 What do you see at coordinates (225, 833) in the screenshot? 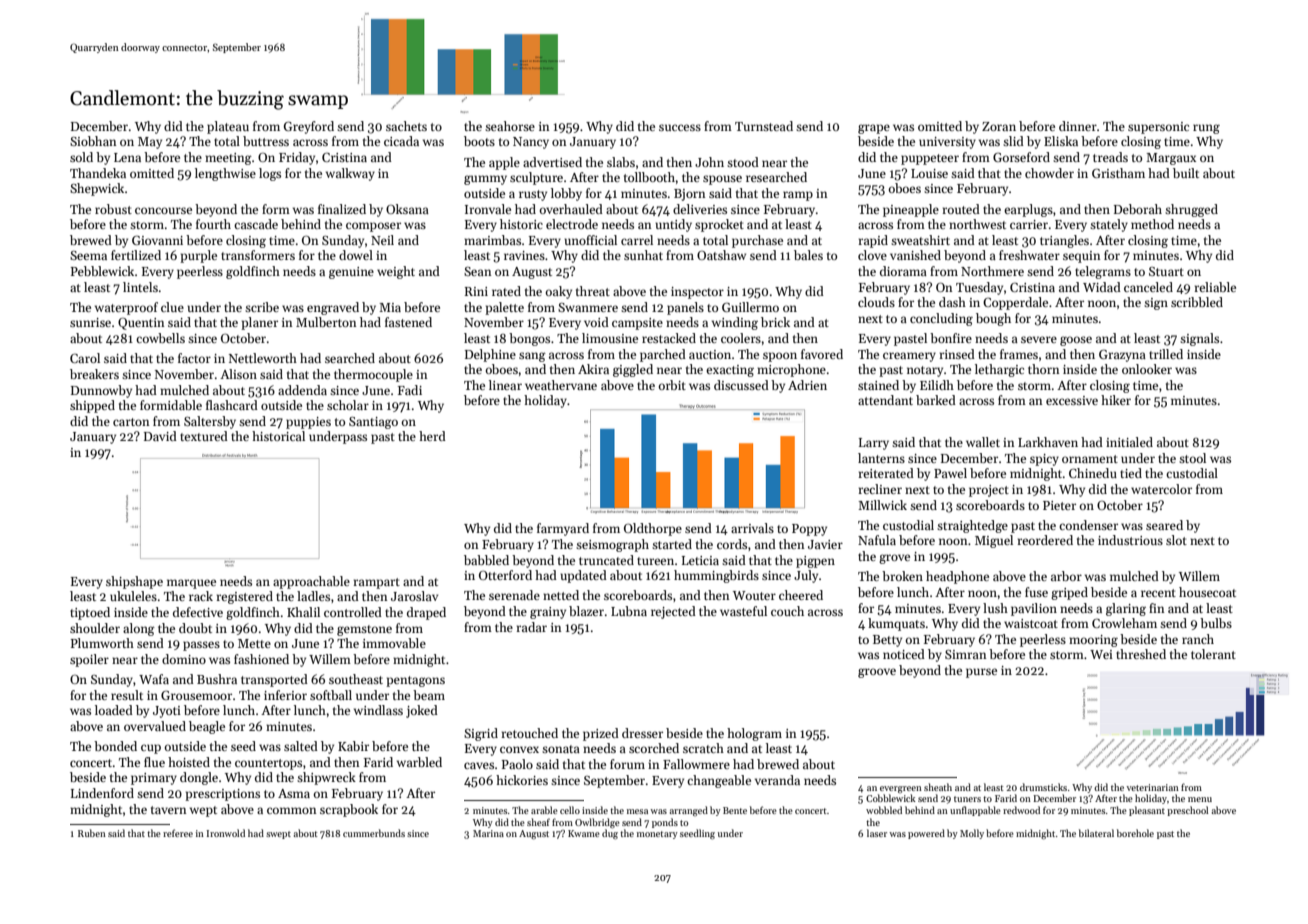
I see `Ironwold` at bounding box center [225, 833].
